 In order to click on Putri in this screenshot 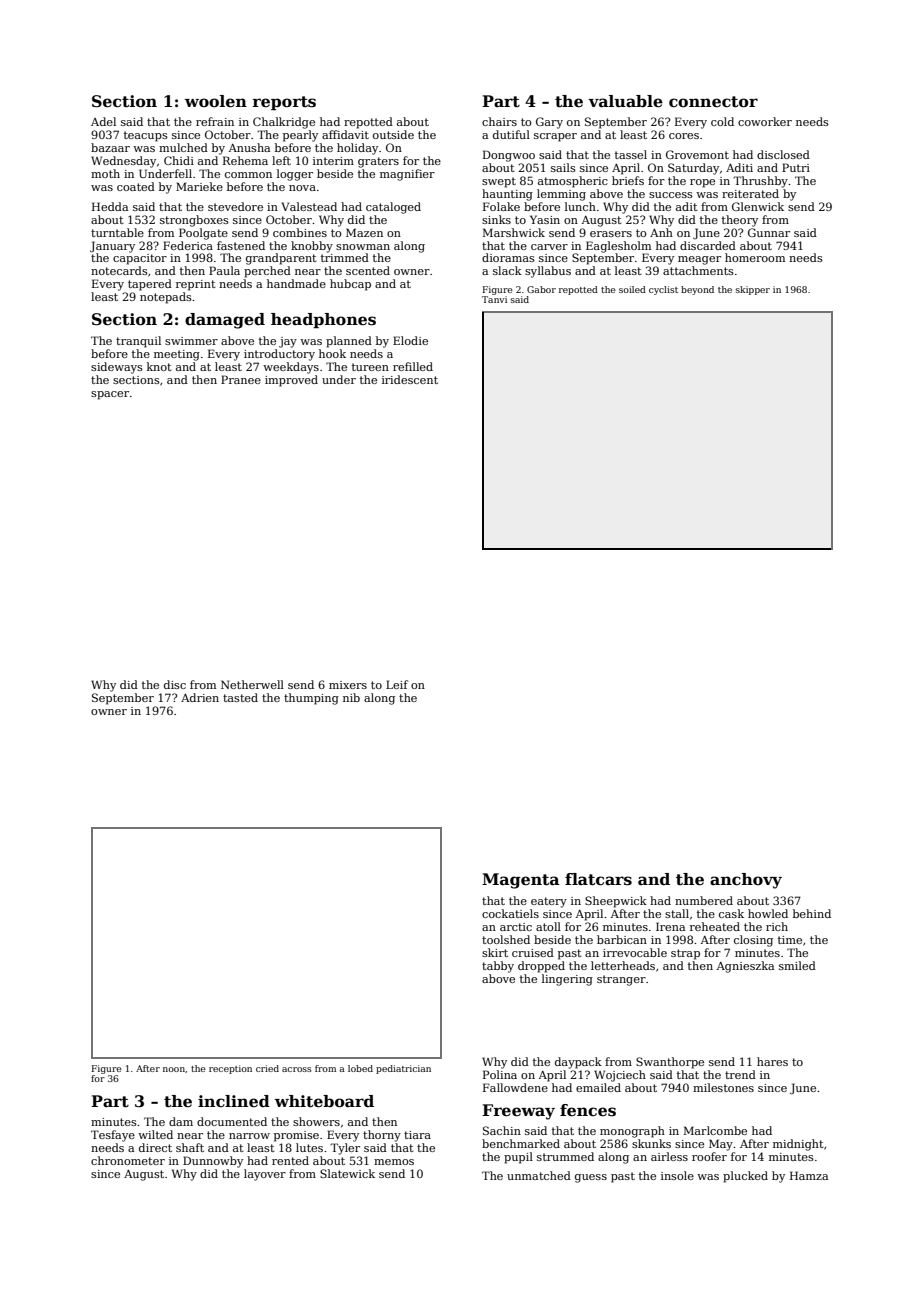, I will do `click(796, 167)`.
